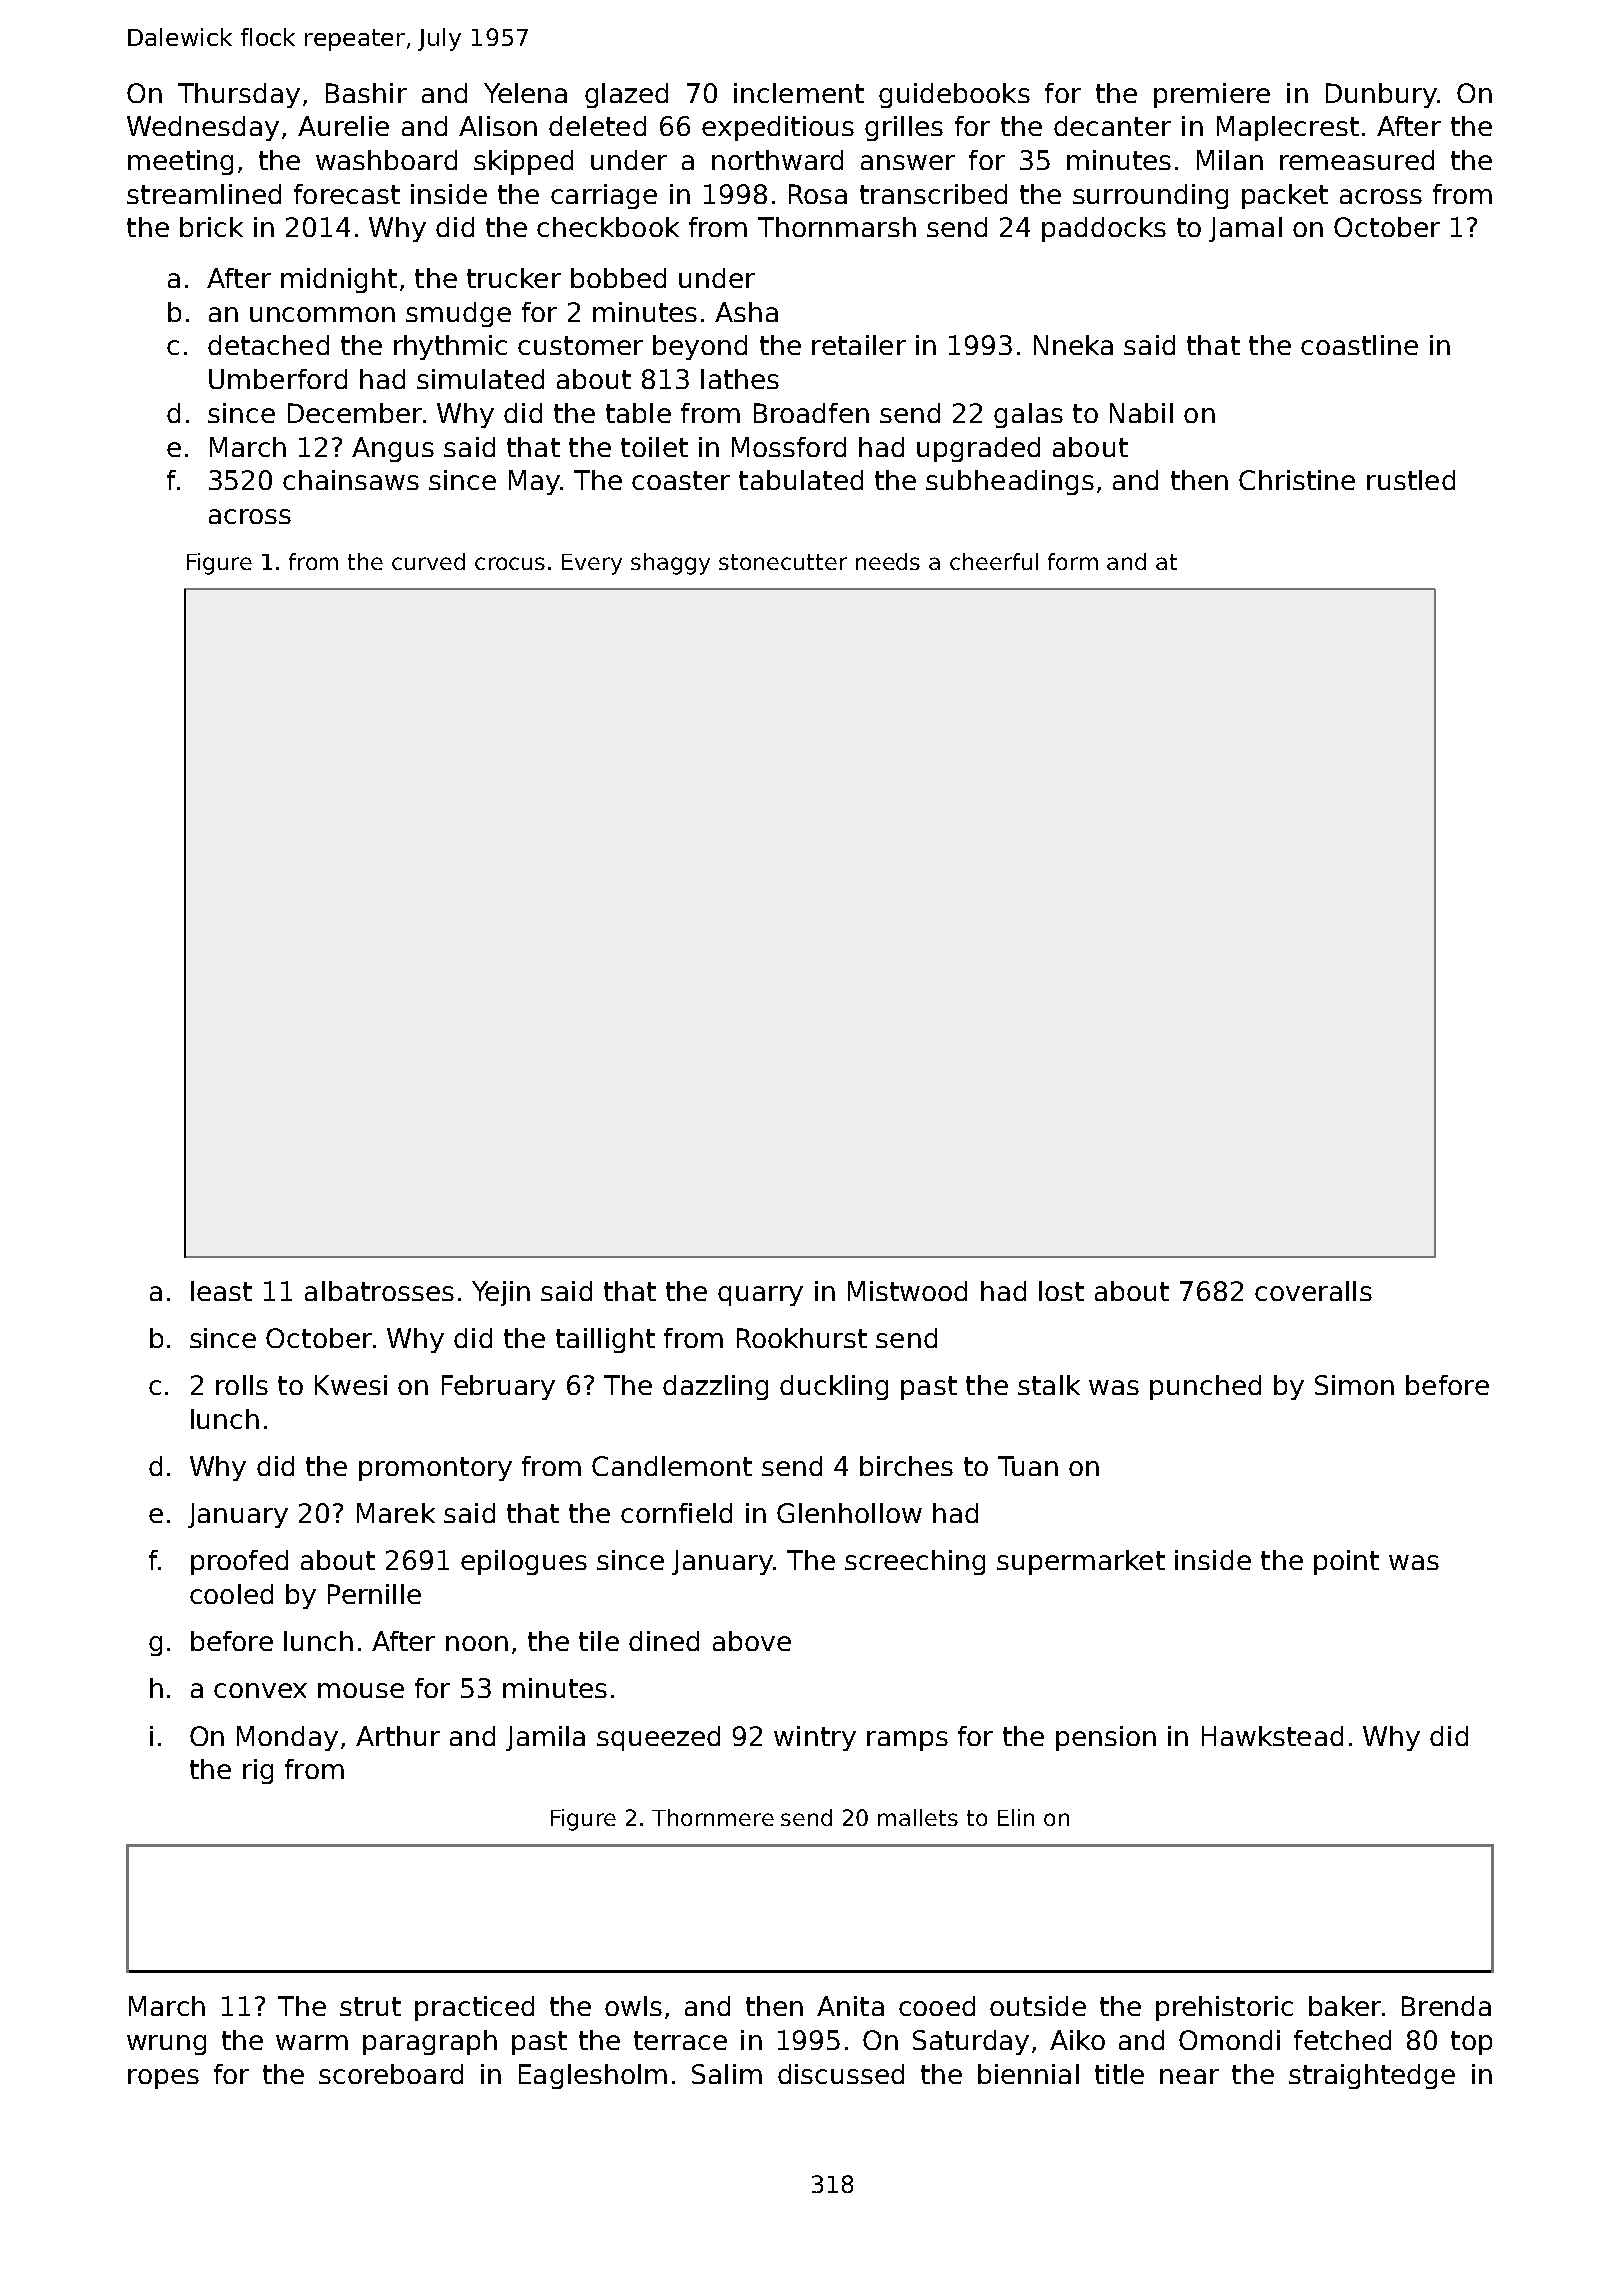 The image size is (1620, 2292). Describe the element at coordinates (1313, 1291) in the screenshot. I see `coveralls` at that location.
